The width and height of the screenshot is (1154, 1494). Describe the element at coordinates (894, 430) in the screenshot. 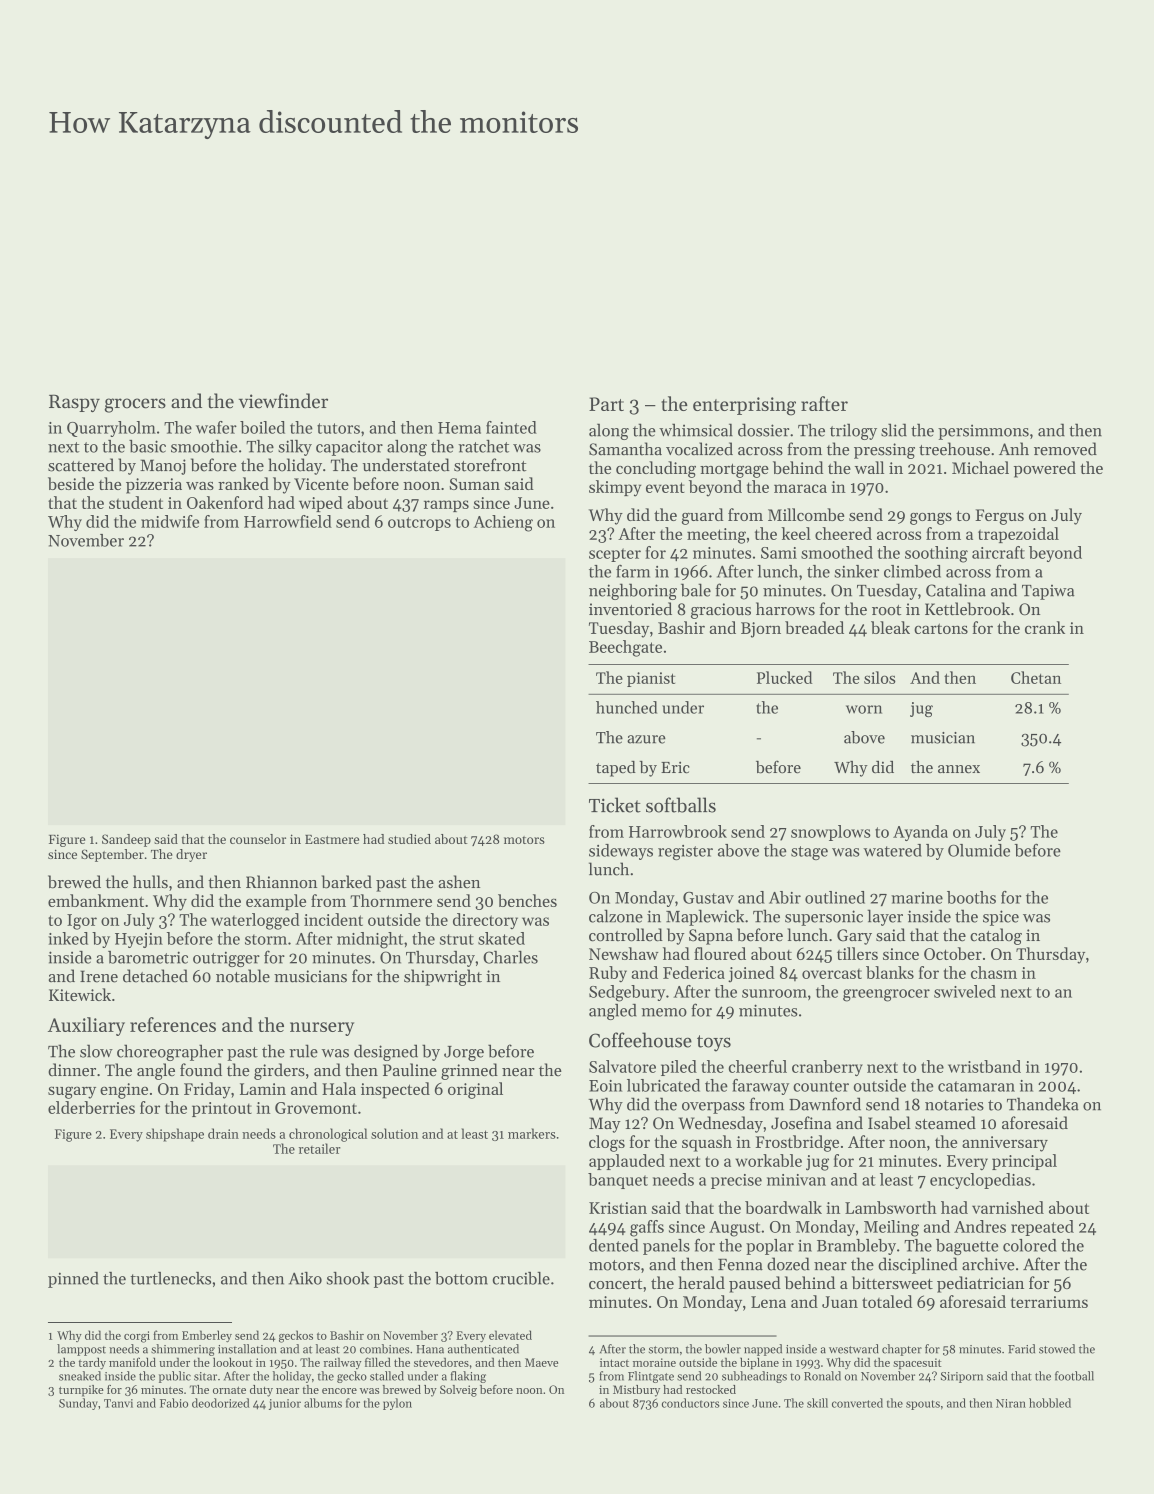

I see `slid` at that location.
